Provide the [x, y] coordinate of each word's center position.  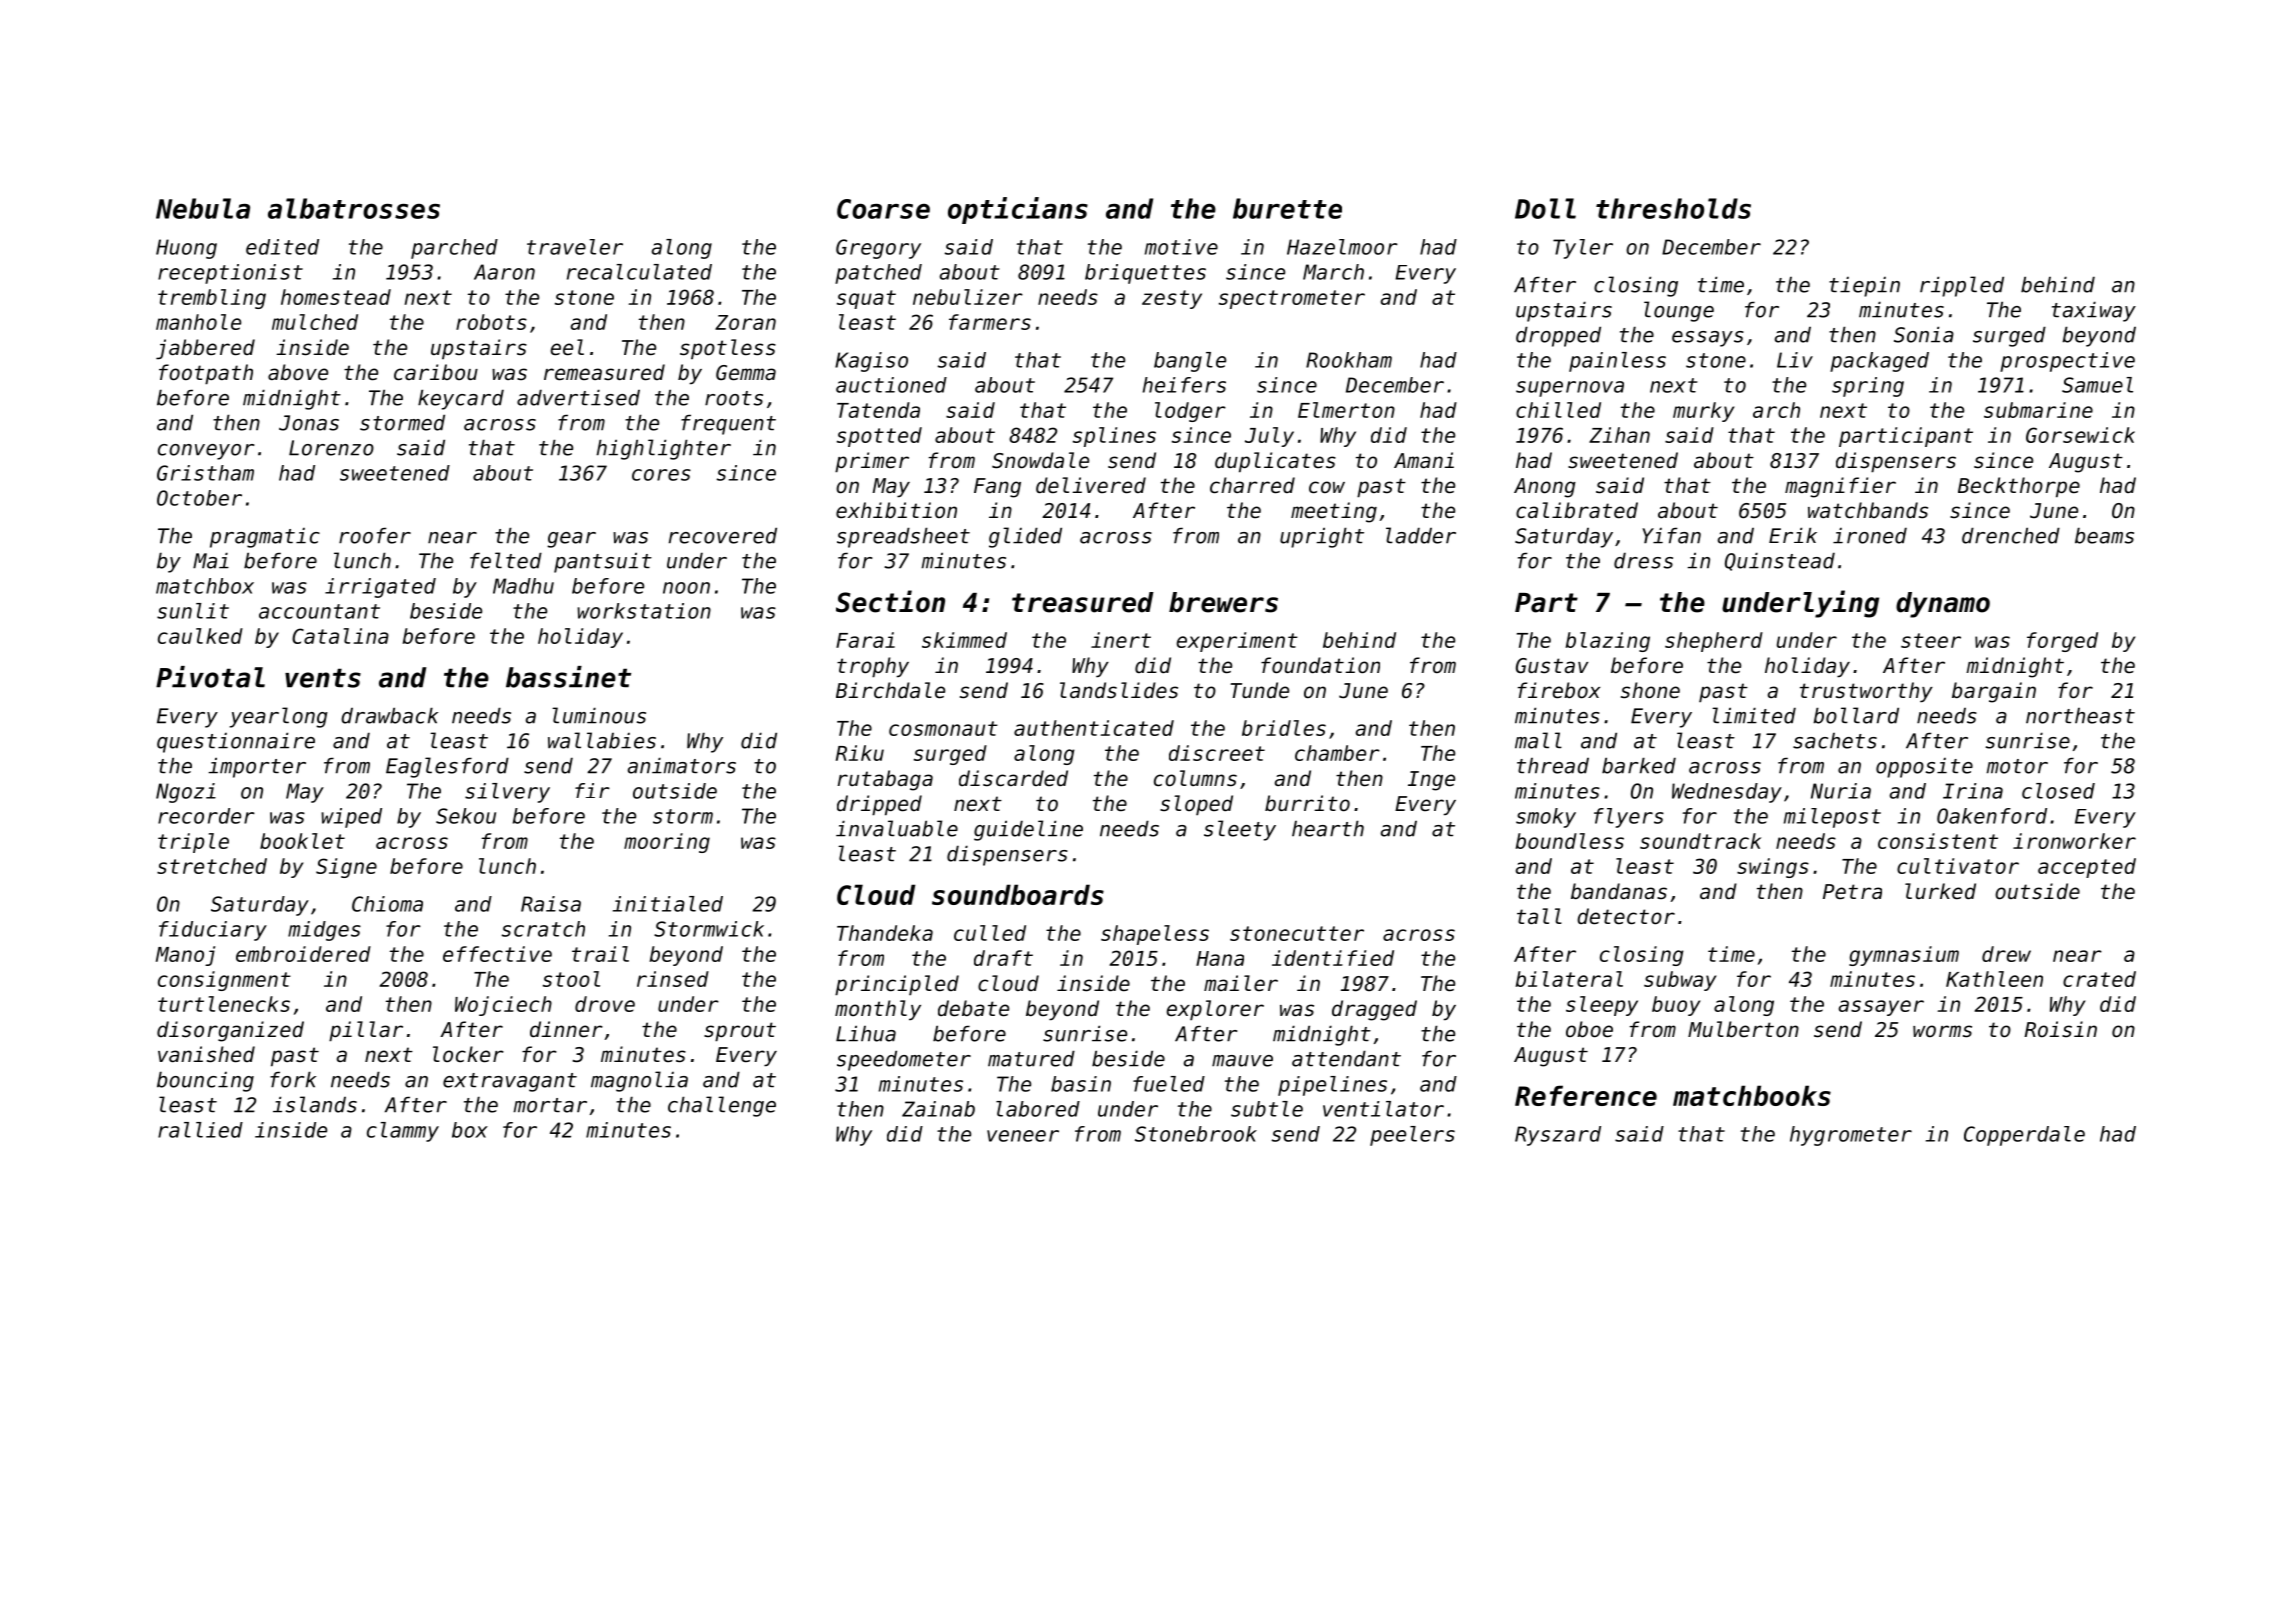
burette [1287, 208]
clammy [403, 1132]
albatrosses [354, 208]
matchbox [205, 586]
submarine [2038, 410]
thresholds [1673, 208]
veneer [1023, 1136]
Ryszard [1558, 1136]
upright [1322, 537]
